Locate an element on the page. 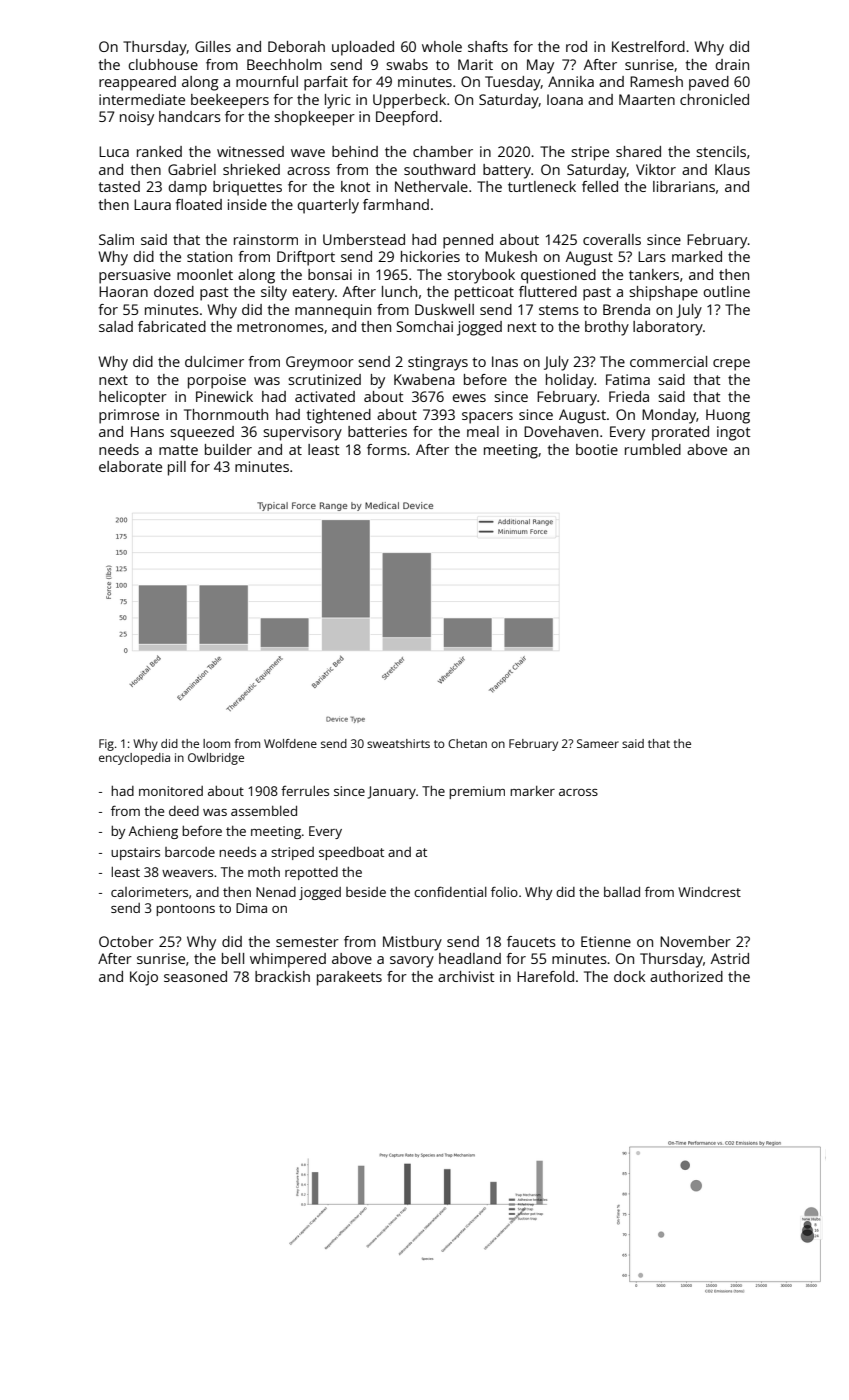 The image size is (849, 1400). Gilles is located at coordinates (213, 46).
